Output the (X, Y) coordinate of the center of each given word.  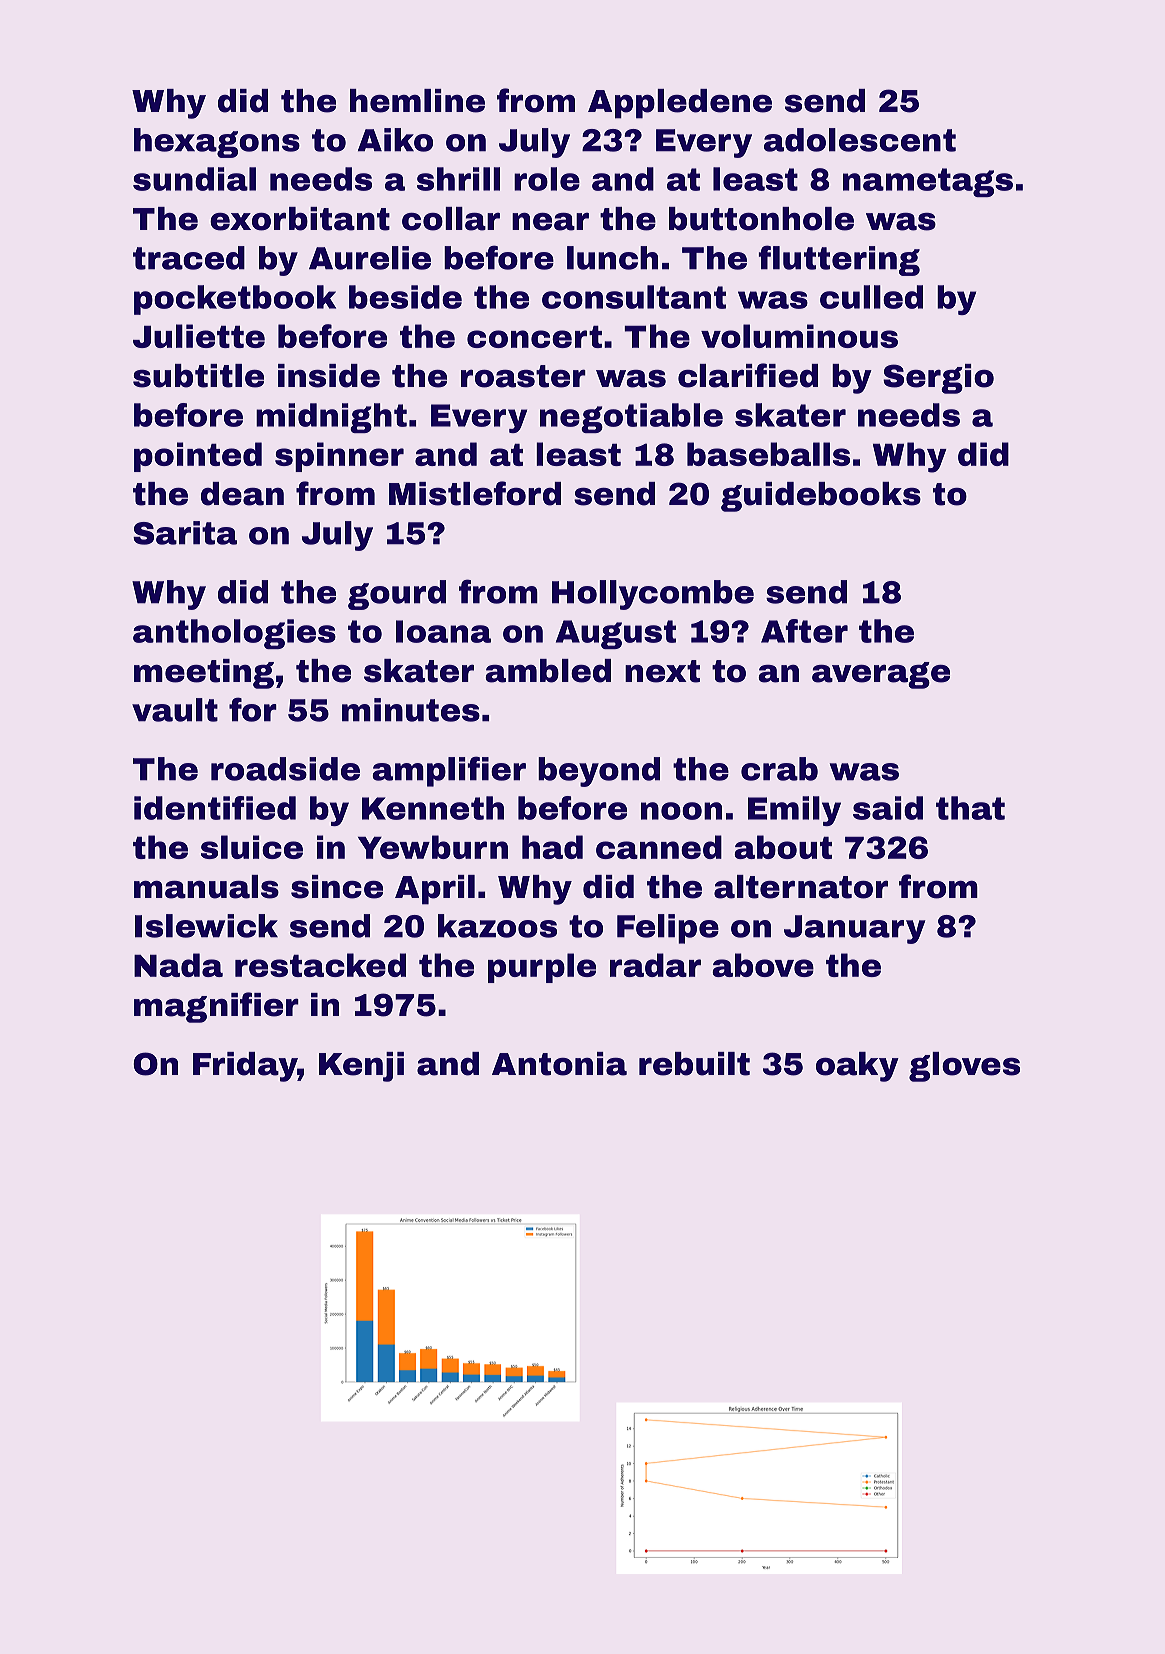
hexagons (217, 143)
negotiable (631, 418)
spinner (339, 457)
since (337, 887)
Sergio (938, 379)
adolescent (860, 140)
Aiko (395, 140)
